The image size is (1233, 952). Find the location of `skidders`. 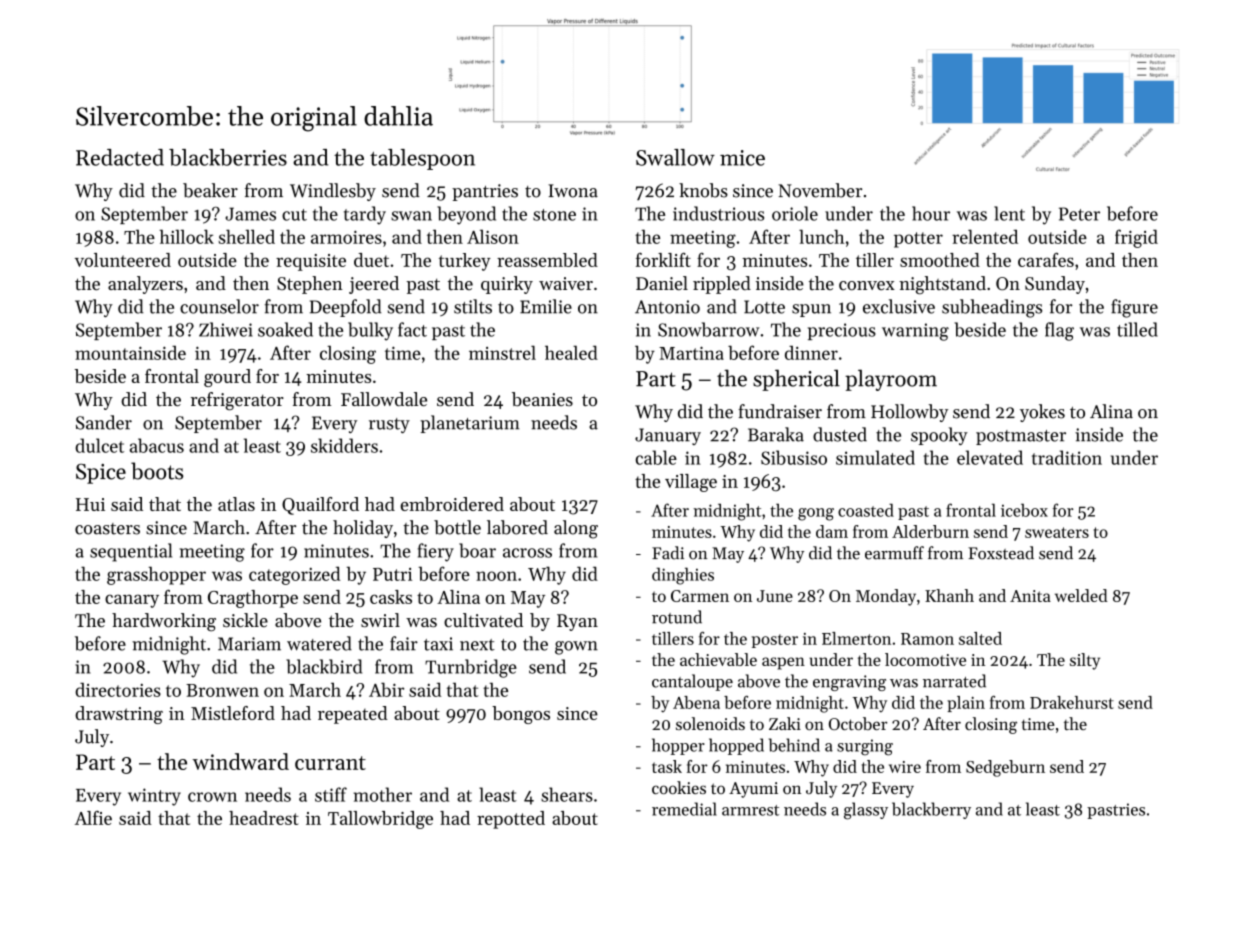

skidders is located at coordinates (344, 445).
